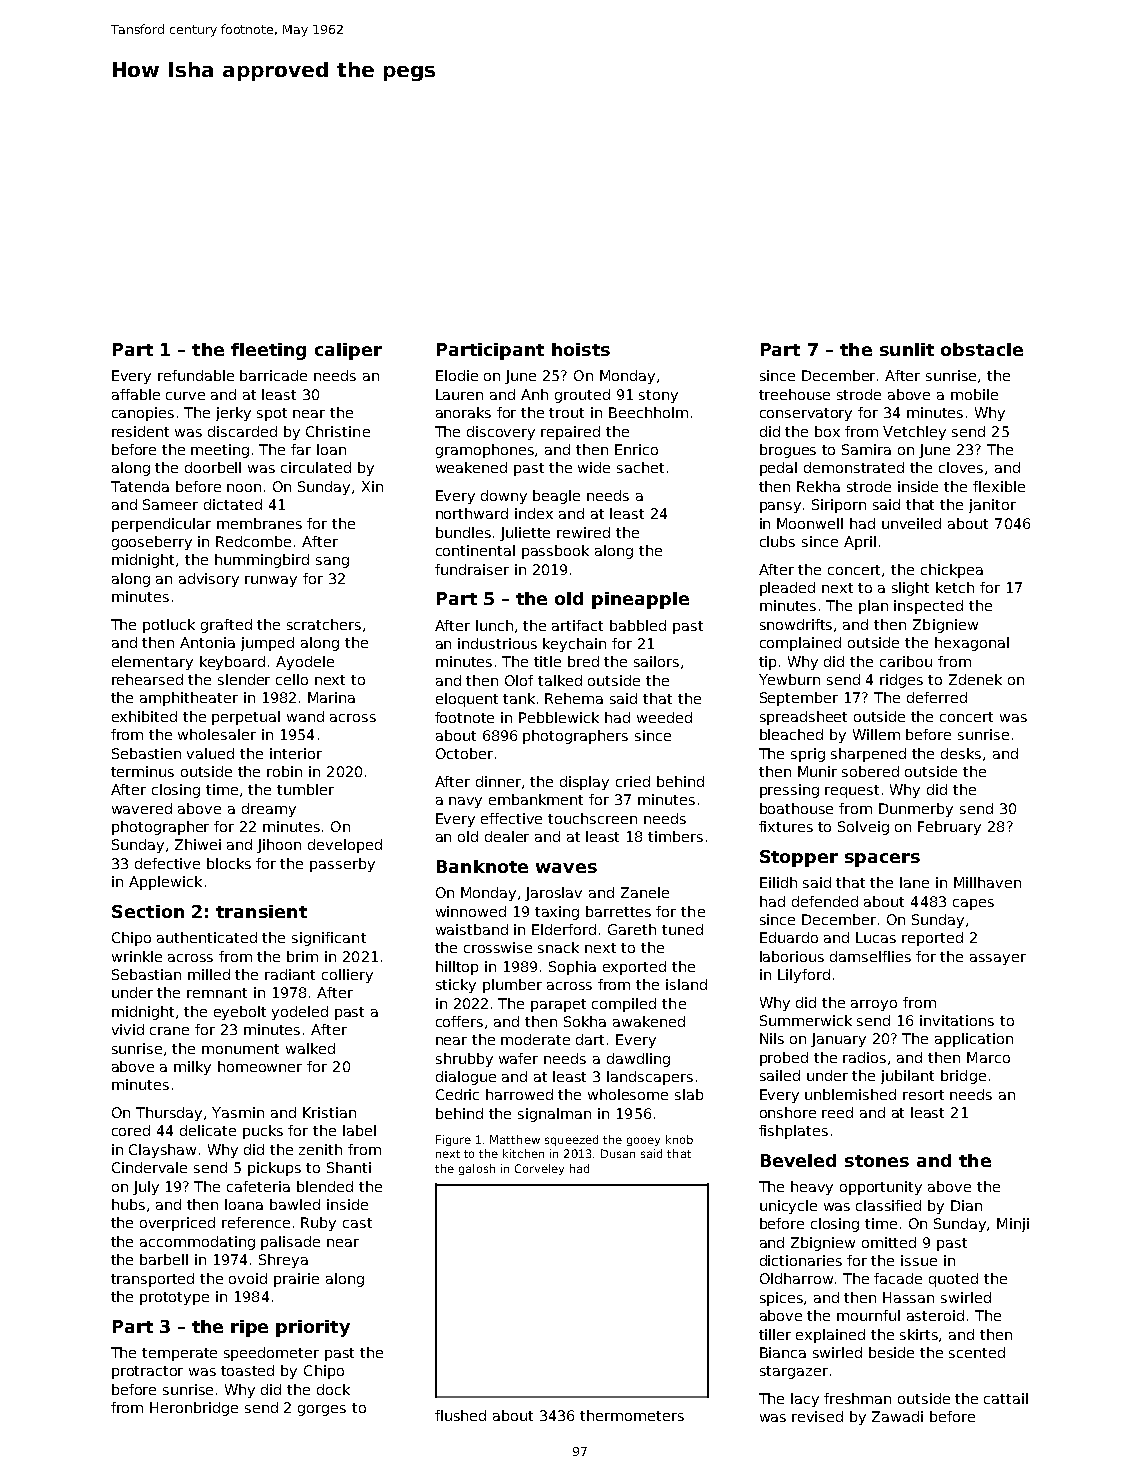 The image size is (1144, 1480). What do you see at coordinates (810, 523) in the image?
I see `Moonwell` at bounding box center [810, 523].
